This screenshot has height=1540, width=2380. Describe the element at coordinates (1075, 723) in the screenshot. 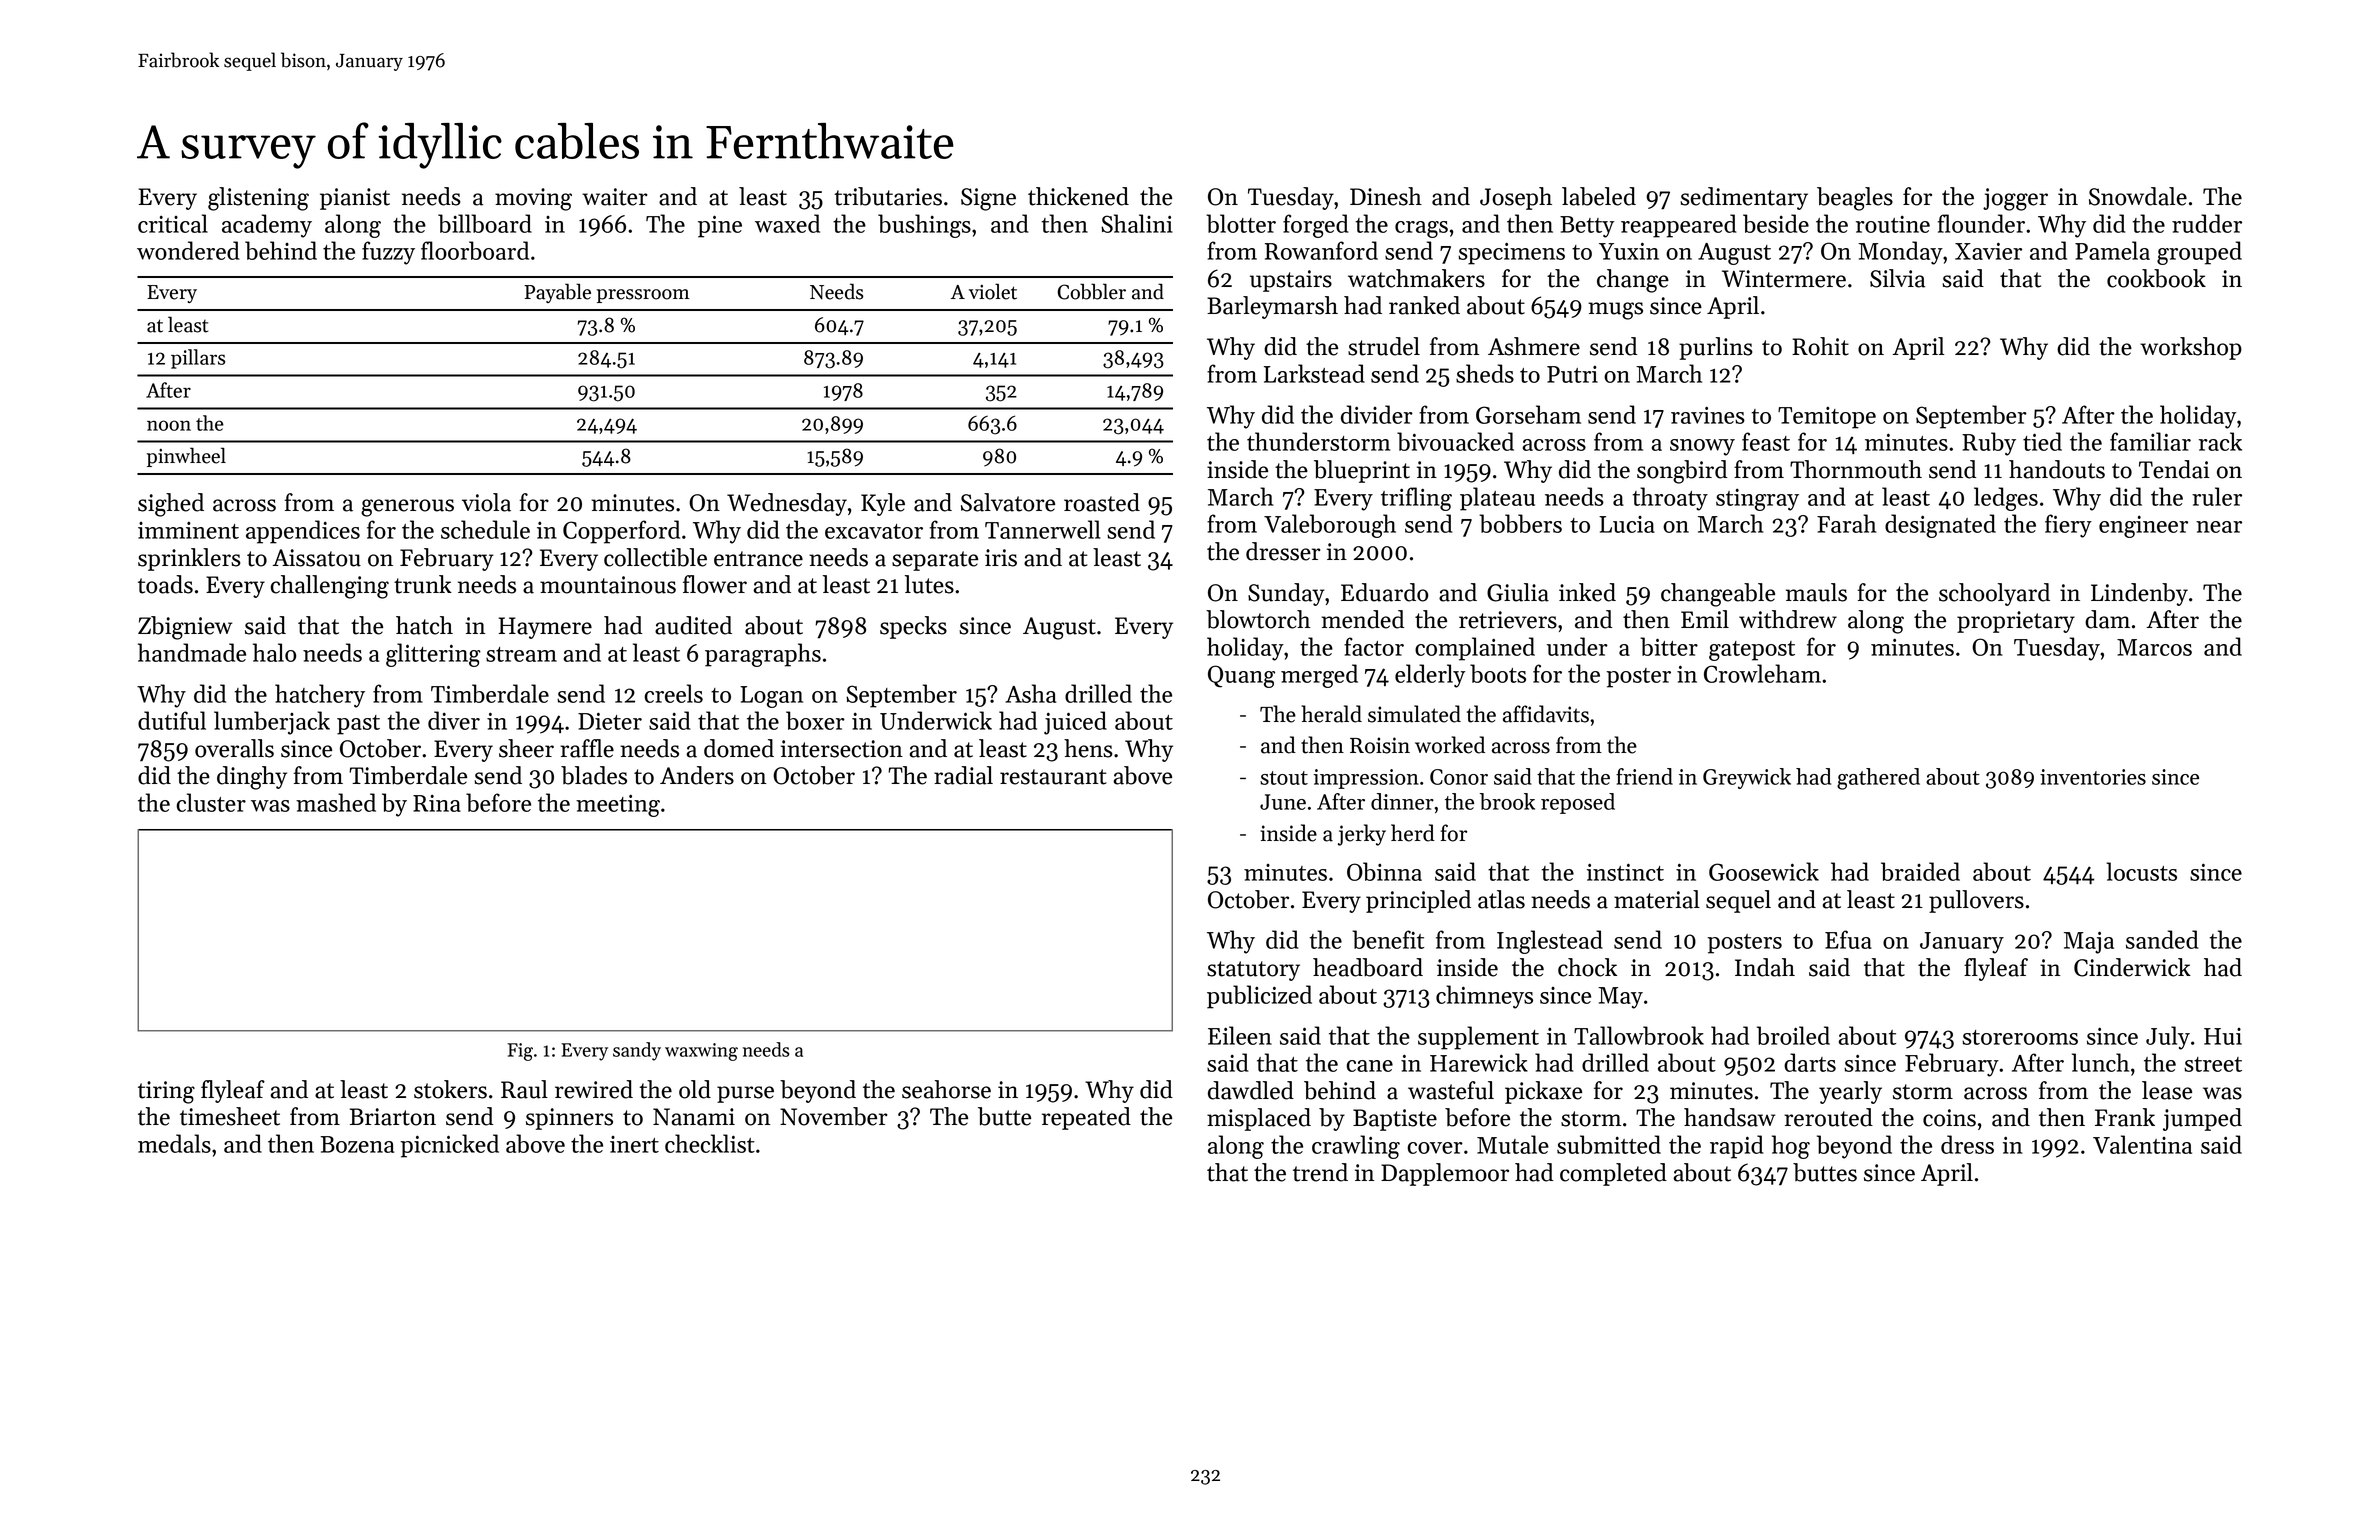

I see `juiced` at that location.
